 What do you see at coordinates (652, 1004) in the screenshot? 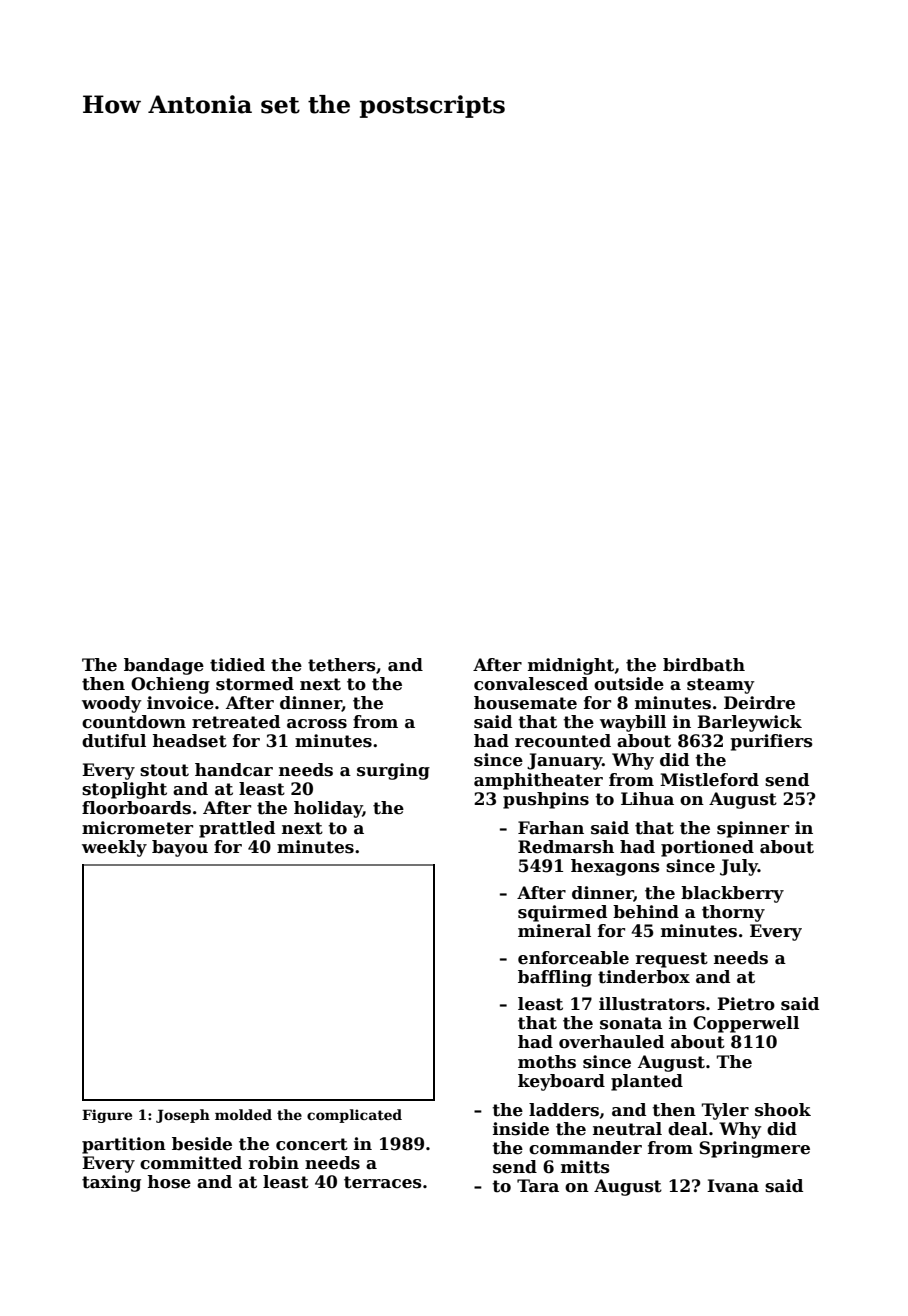
I see `illustrators` at bounding box center [652, 1004].
